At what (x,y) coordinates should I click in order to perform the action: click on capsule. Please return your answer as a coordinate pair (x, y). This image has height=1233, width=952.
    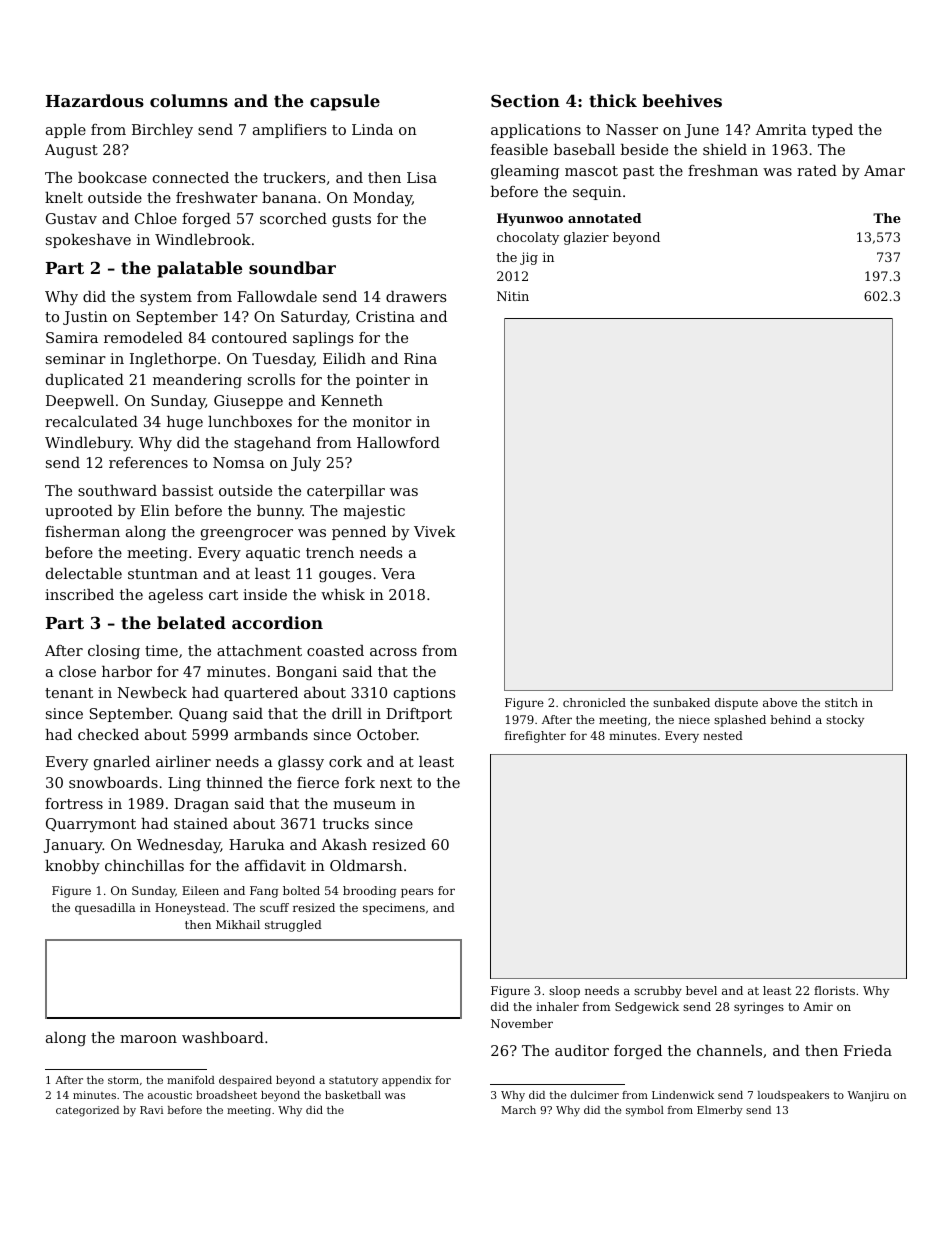
    Looking at the image, I should click on (345, 102).
